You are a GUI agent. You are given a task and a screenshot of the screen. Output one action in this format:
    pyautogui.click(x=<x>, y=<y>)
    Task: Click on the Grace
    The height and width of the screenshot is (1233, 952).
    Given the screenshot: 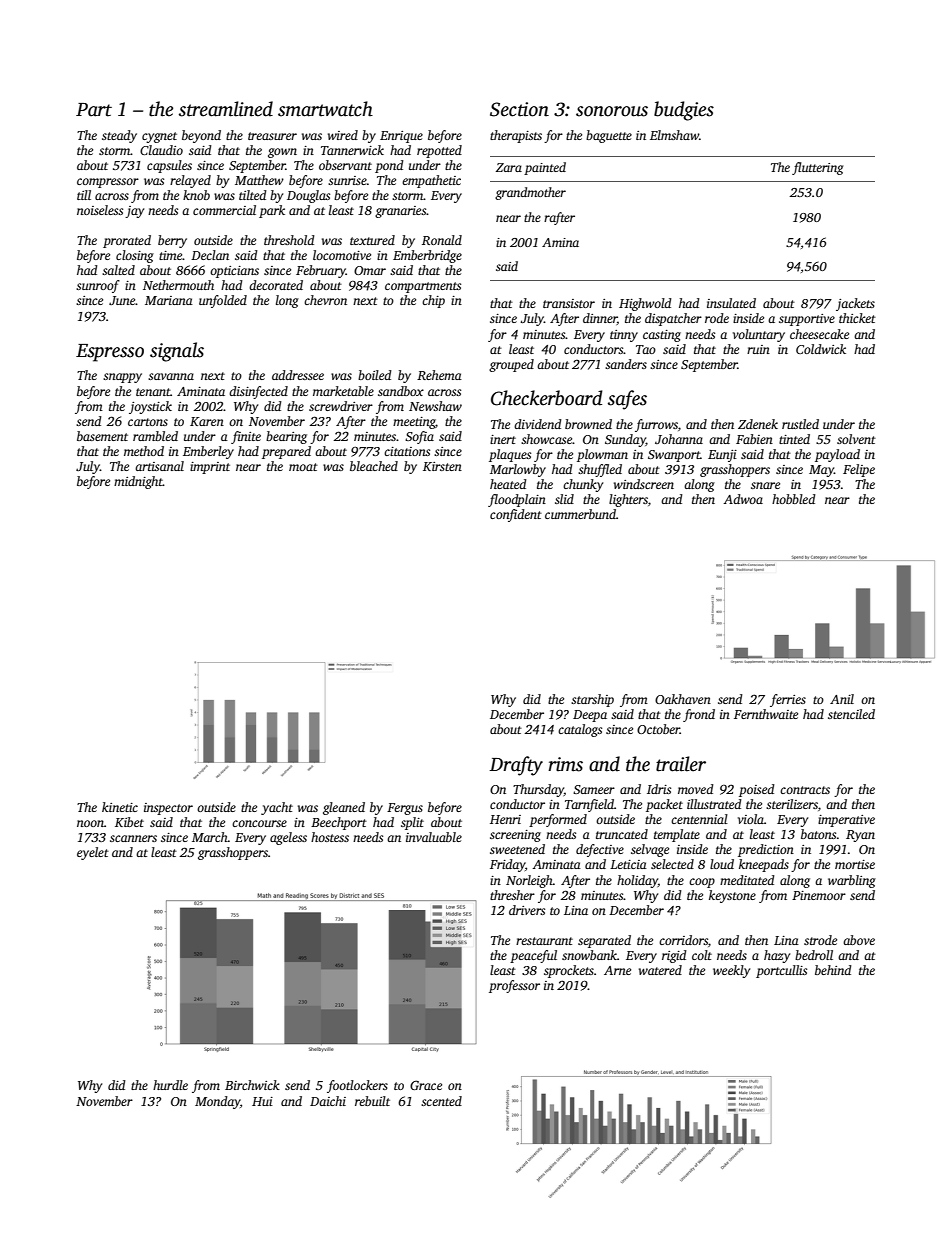 What is the action you would take?
    pyautogui.click(x=426, y=1085)
